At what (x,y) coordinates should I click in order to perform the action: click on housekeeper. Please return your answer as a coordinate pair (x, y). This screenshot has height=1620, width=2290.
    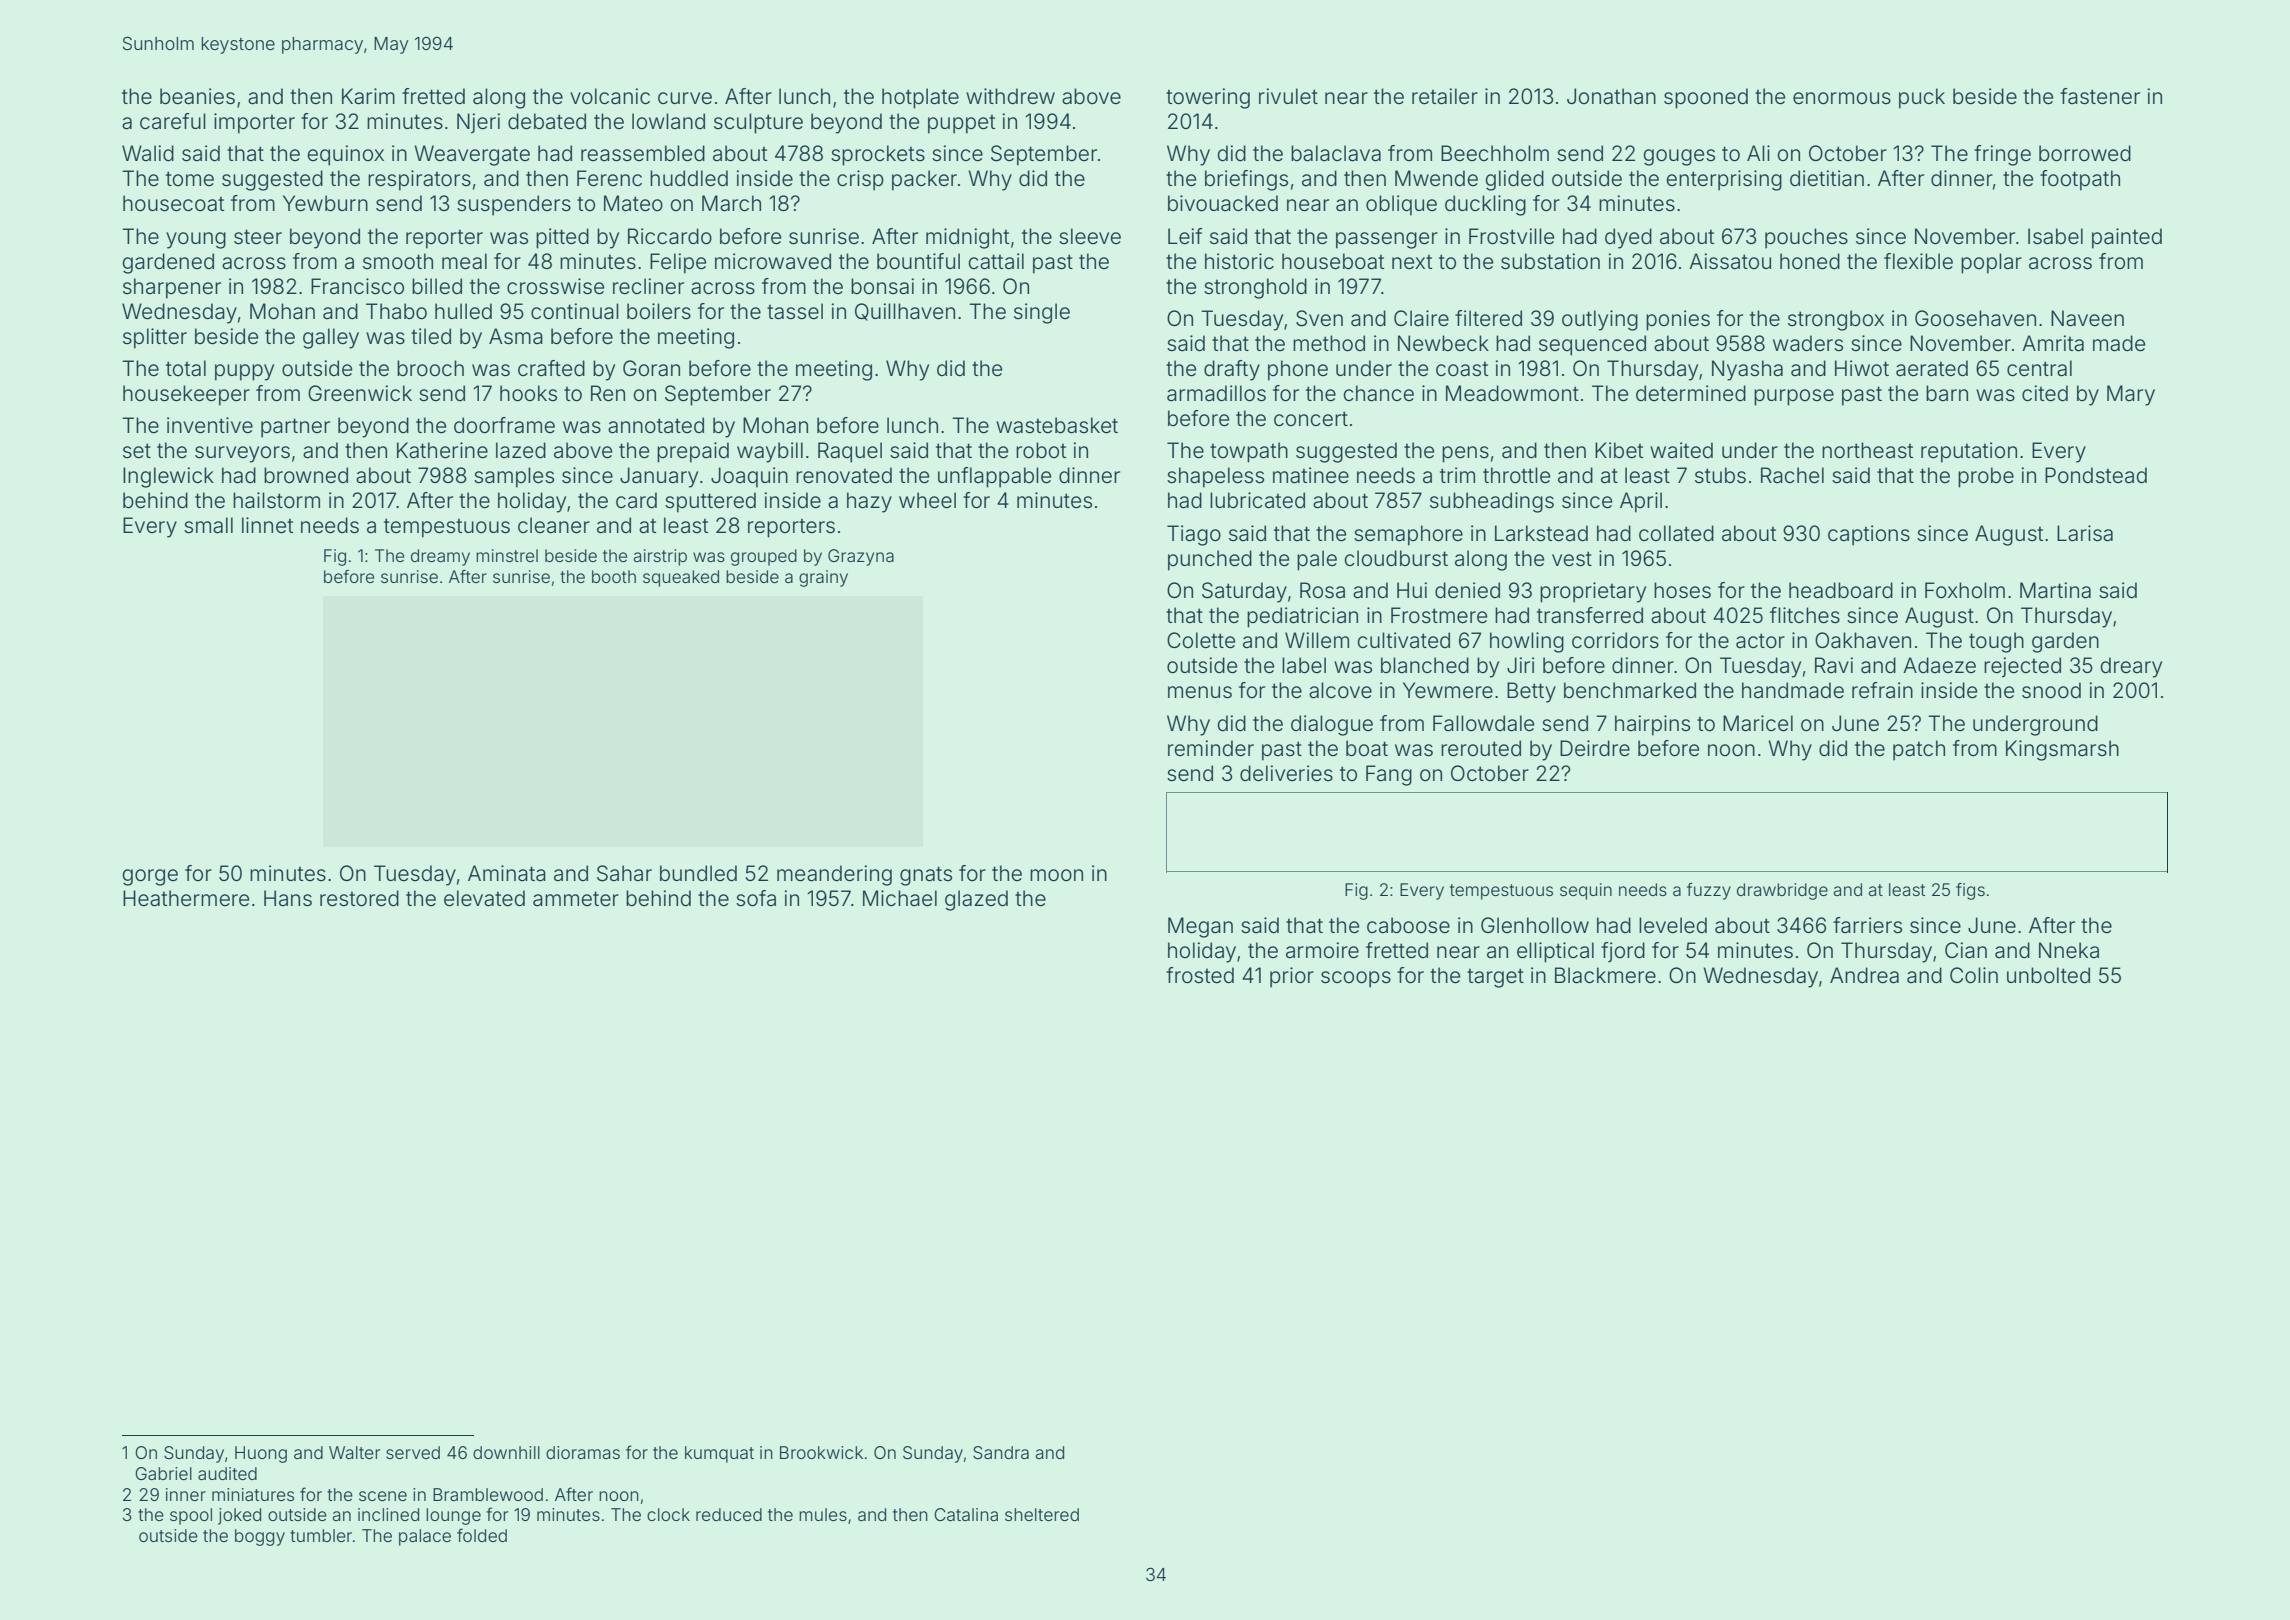
    Looking at the image, I should click on (186, 395).
